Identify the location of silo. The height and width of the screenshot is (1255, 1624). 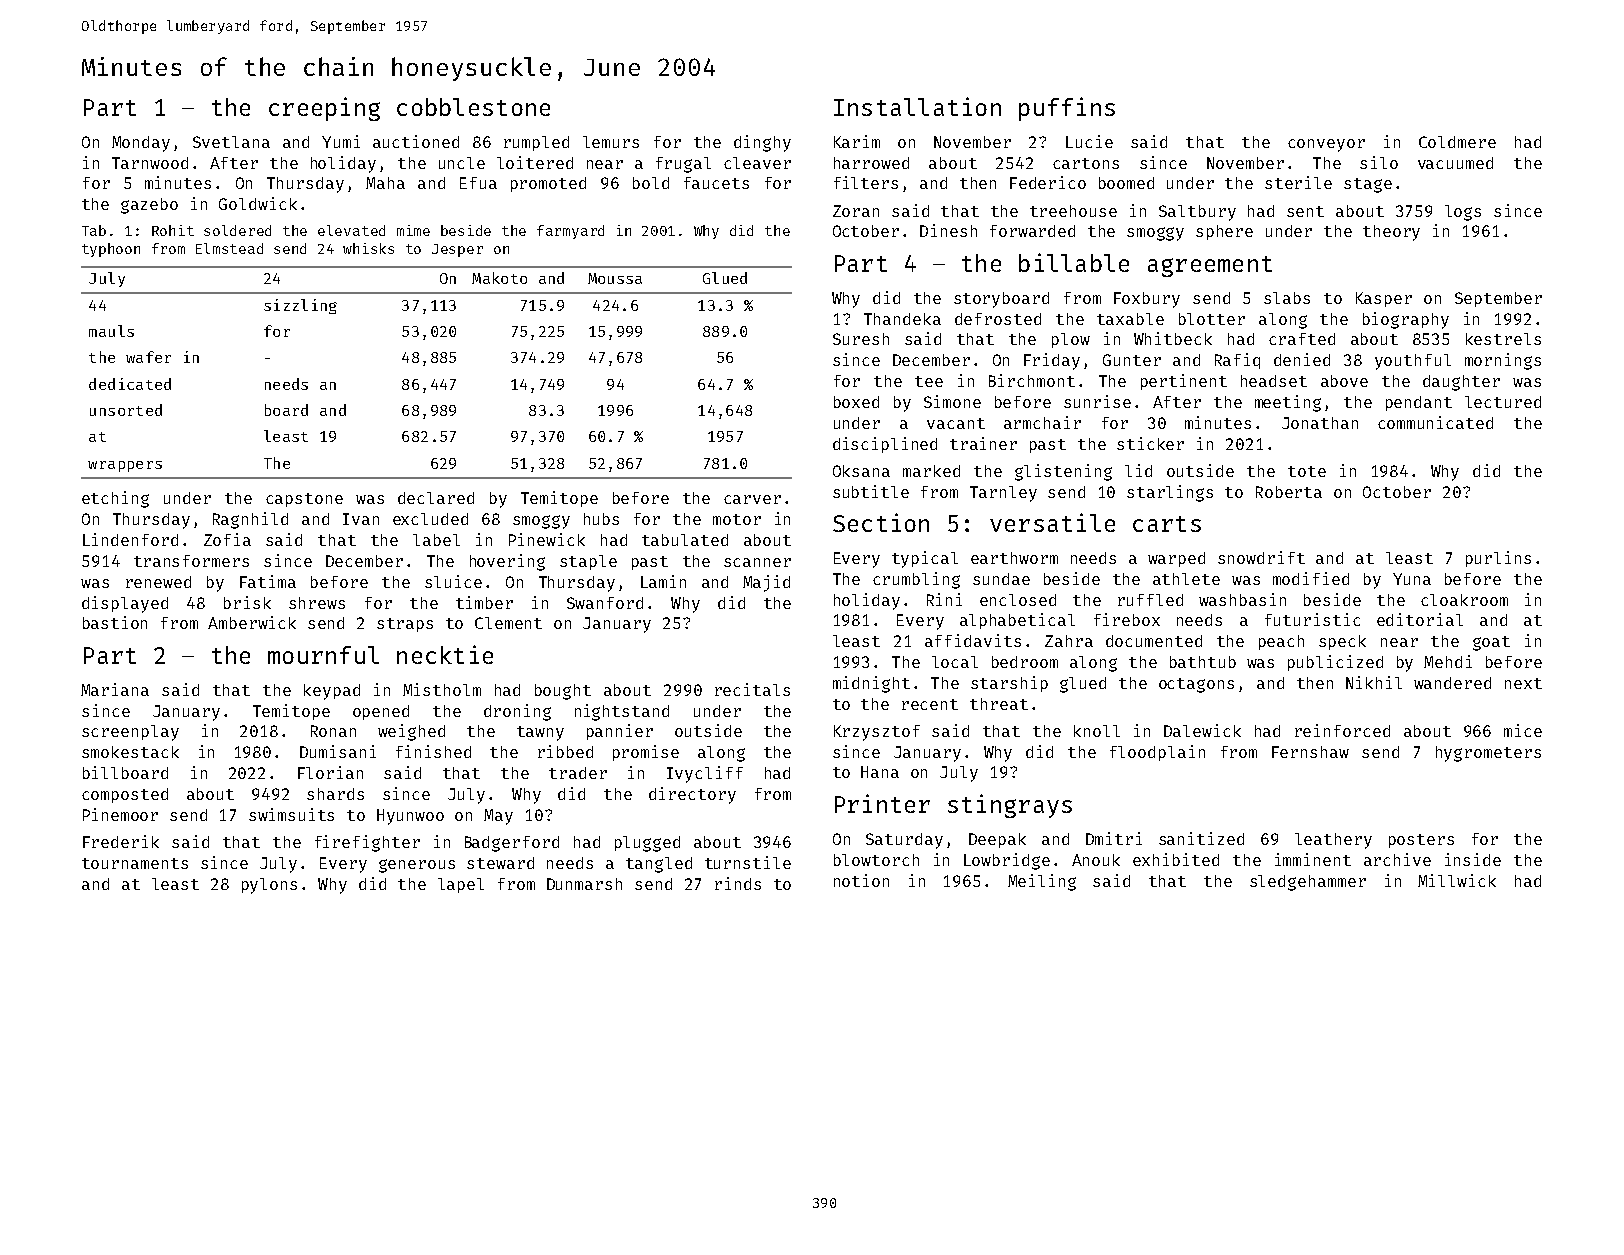
(1379, 162).
